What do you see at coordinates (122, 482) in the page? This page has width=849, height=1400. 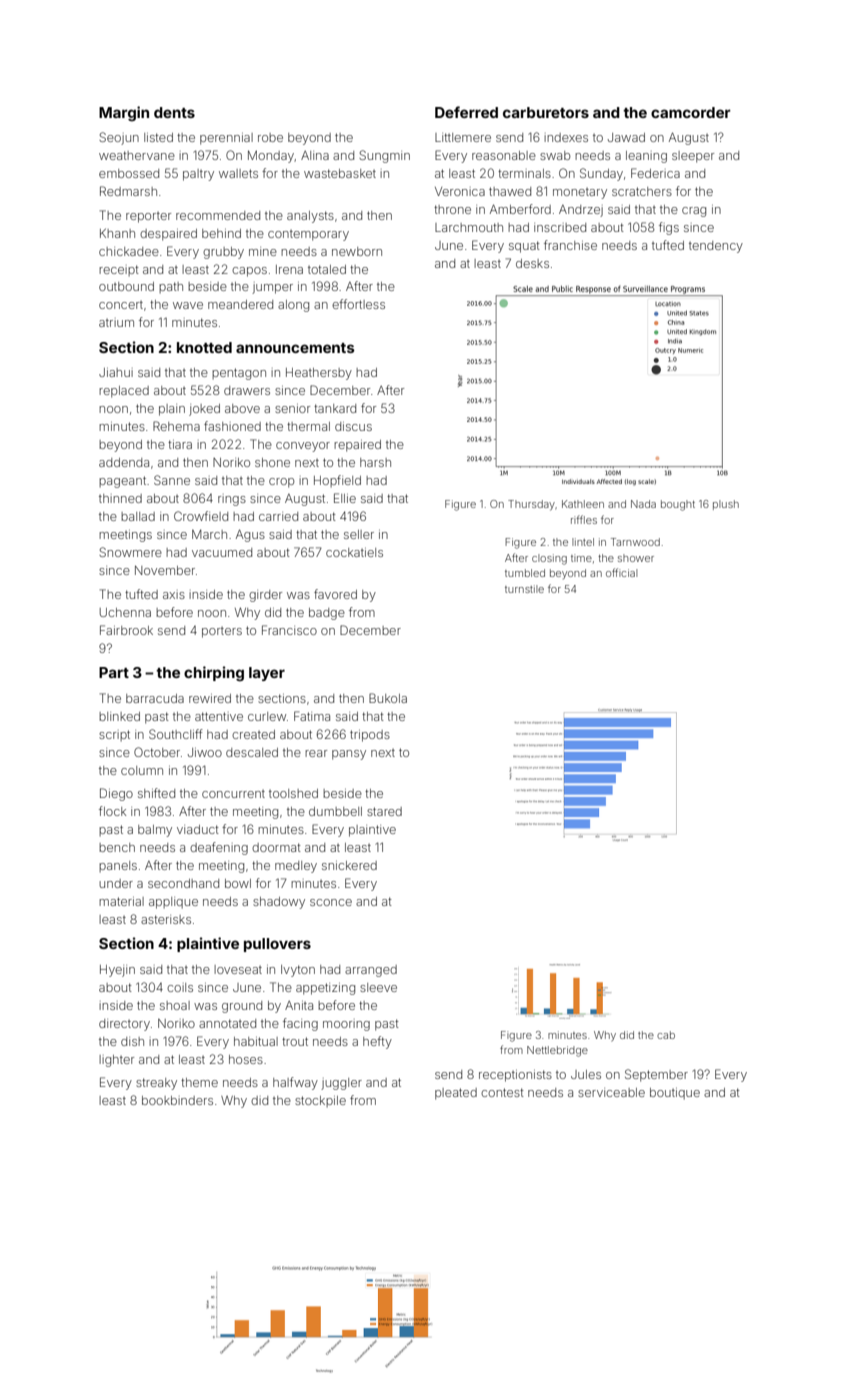 I see `pageant` at bounding box center [122, 482].
